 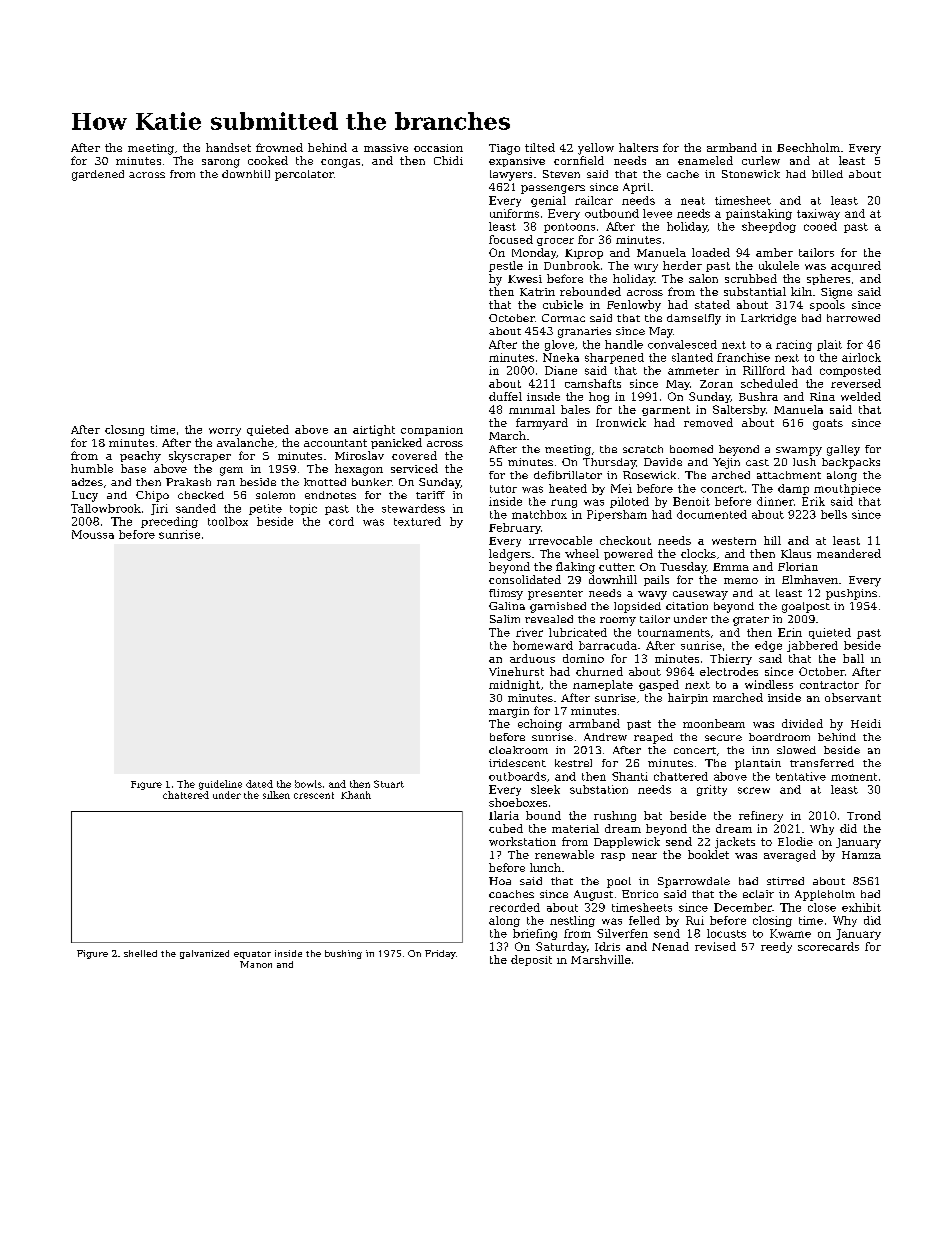 I want to click on pontoons, so click(x=569, y=228).
